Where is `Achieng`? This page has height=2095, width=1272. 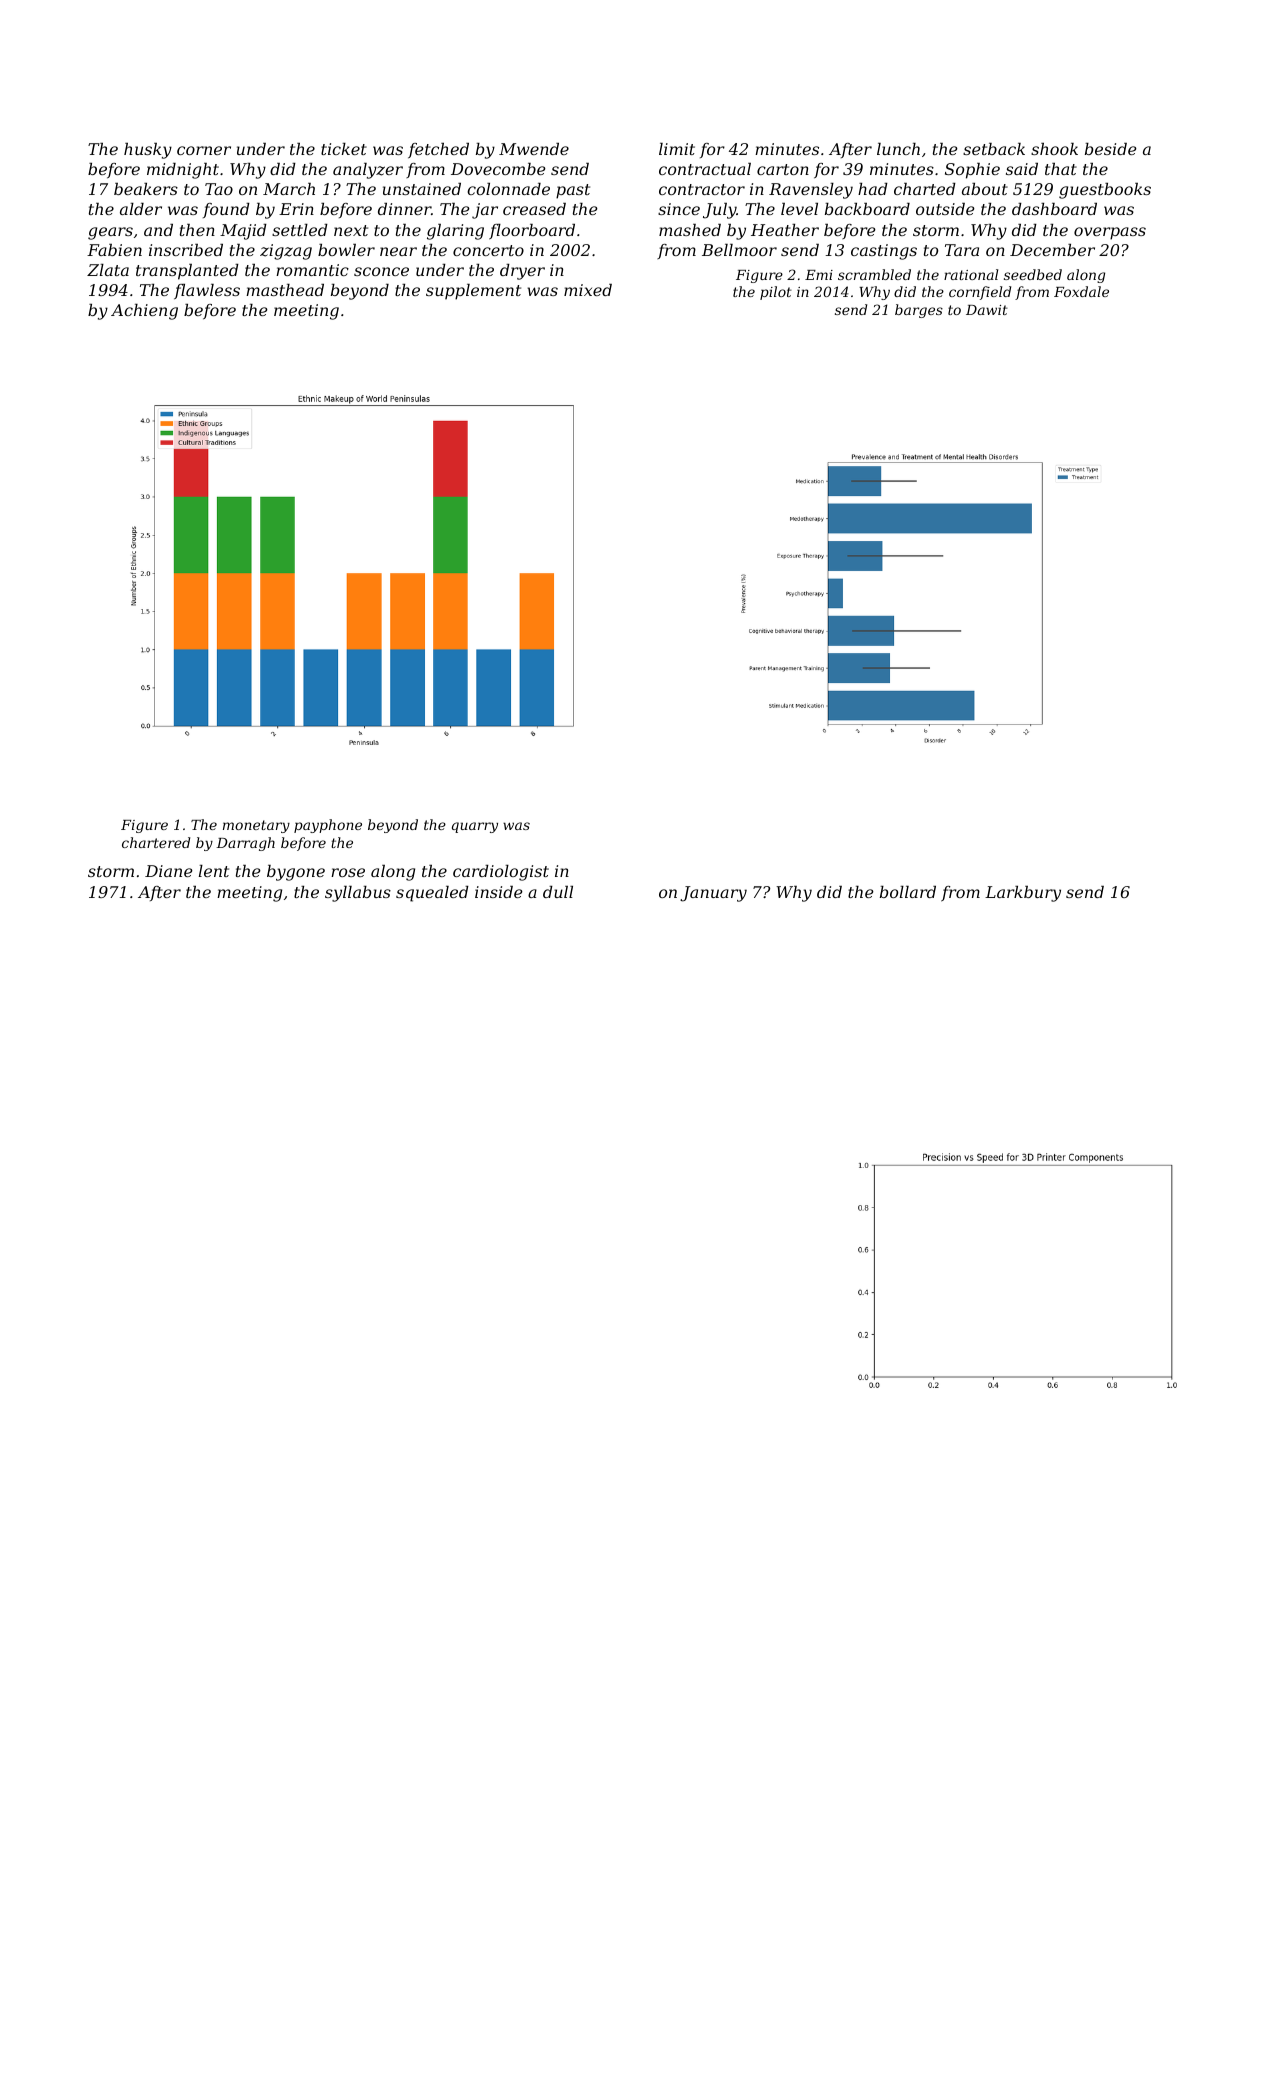 Achieng is located at coordinates (144, 312).
